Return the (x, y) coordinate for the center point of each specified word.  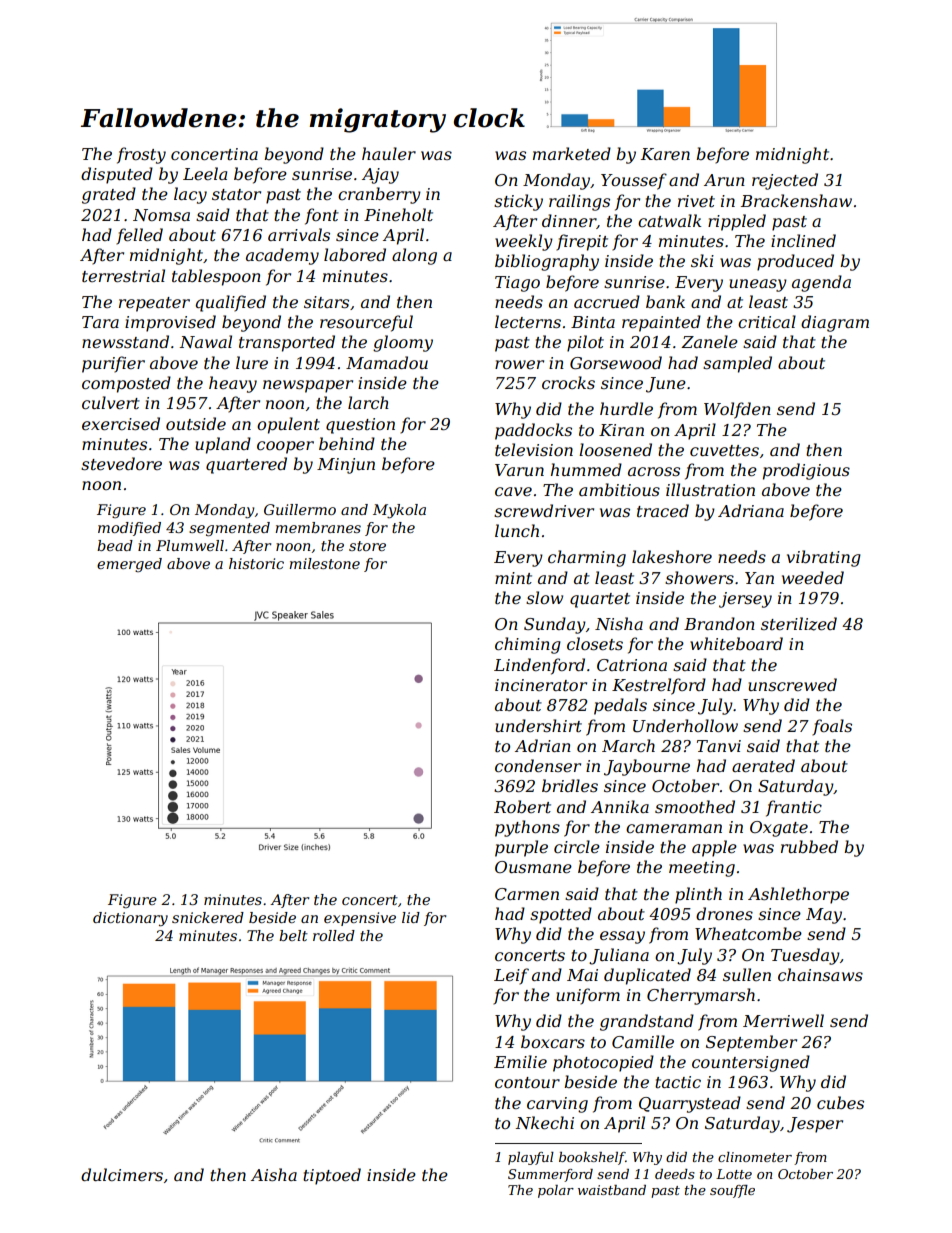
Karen (665, 154)
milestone (324, 563)
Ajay (380, 176)
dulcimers (122, 1174)
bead (115, 545)
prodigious (806, 471)
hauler (389, 153)
